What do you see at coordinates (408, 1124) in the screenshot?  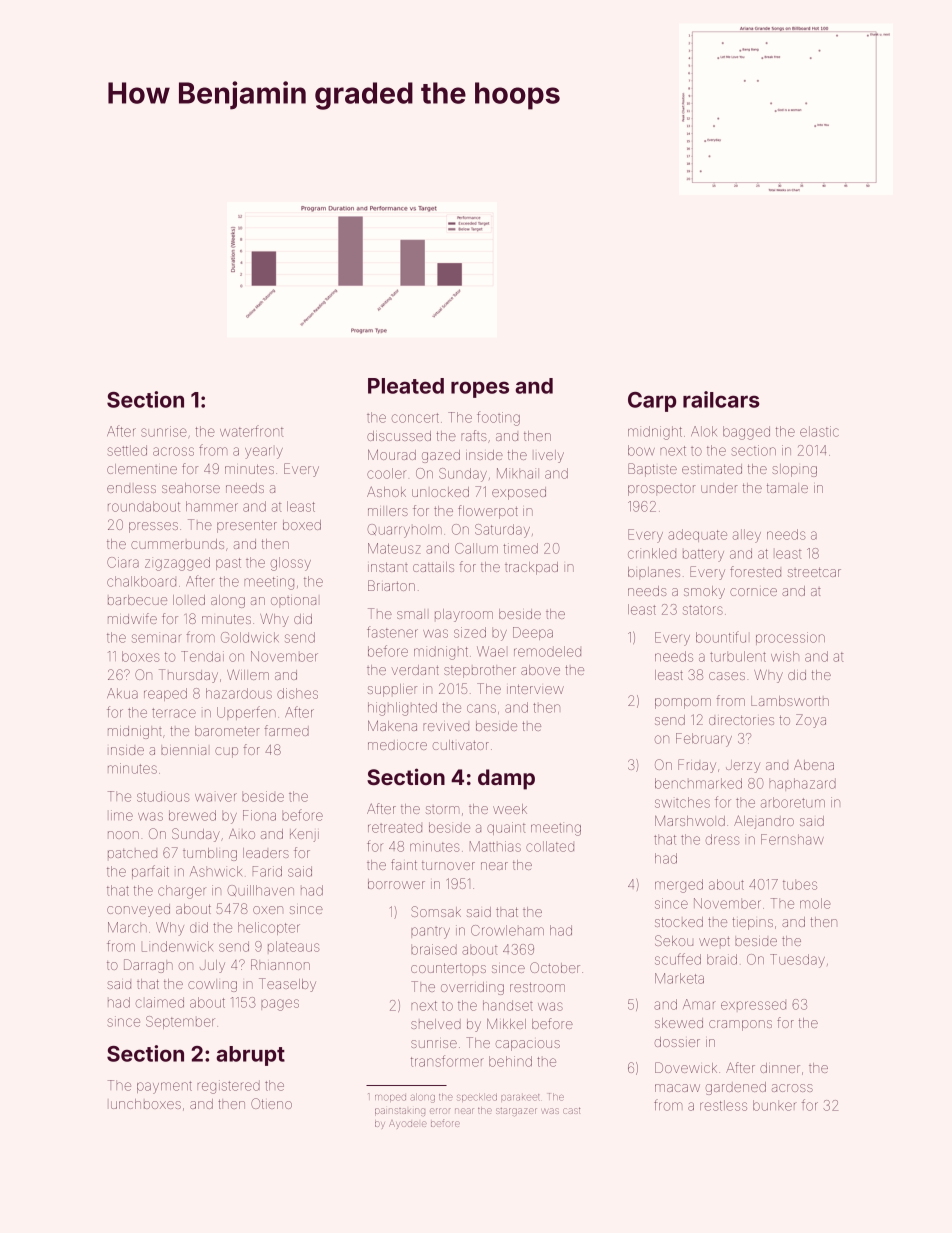 I see `Ayodele` at bounding box center [408, 1124].
